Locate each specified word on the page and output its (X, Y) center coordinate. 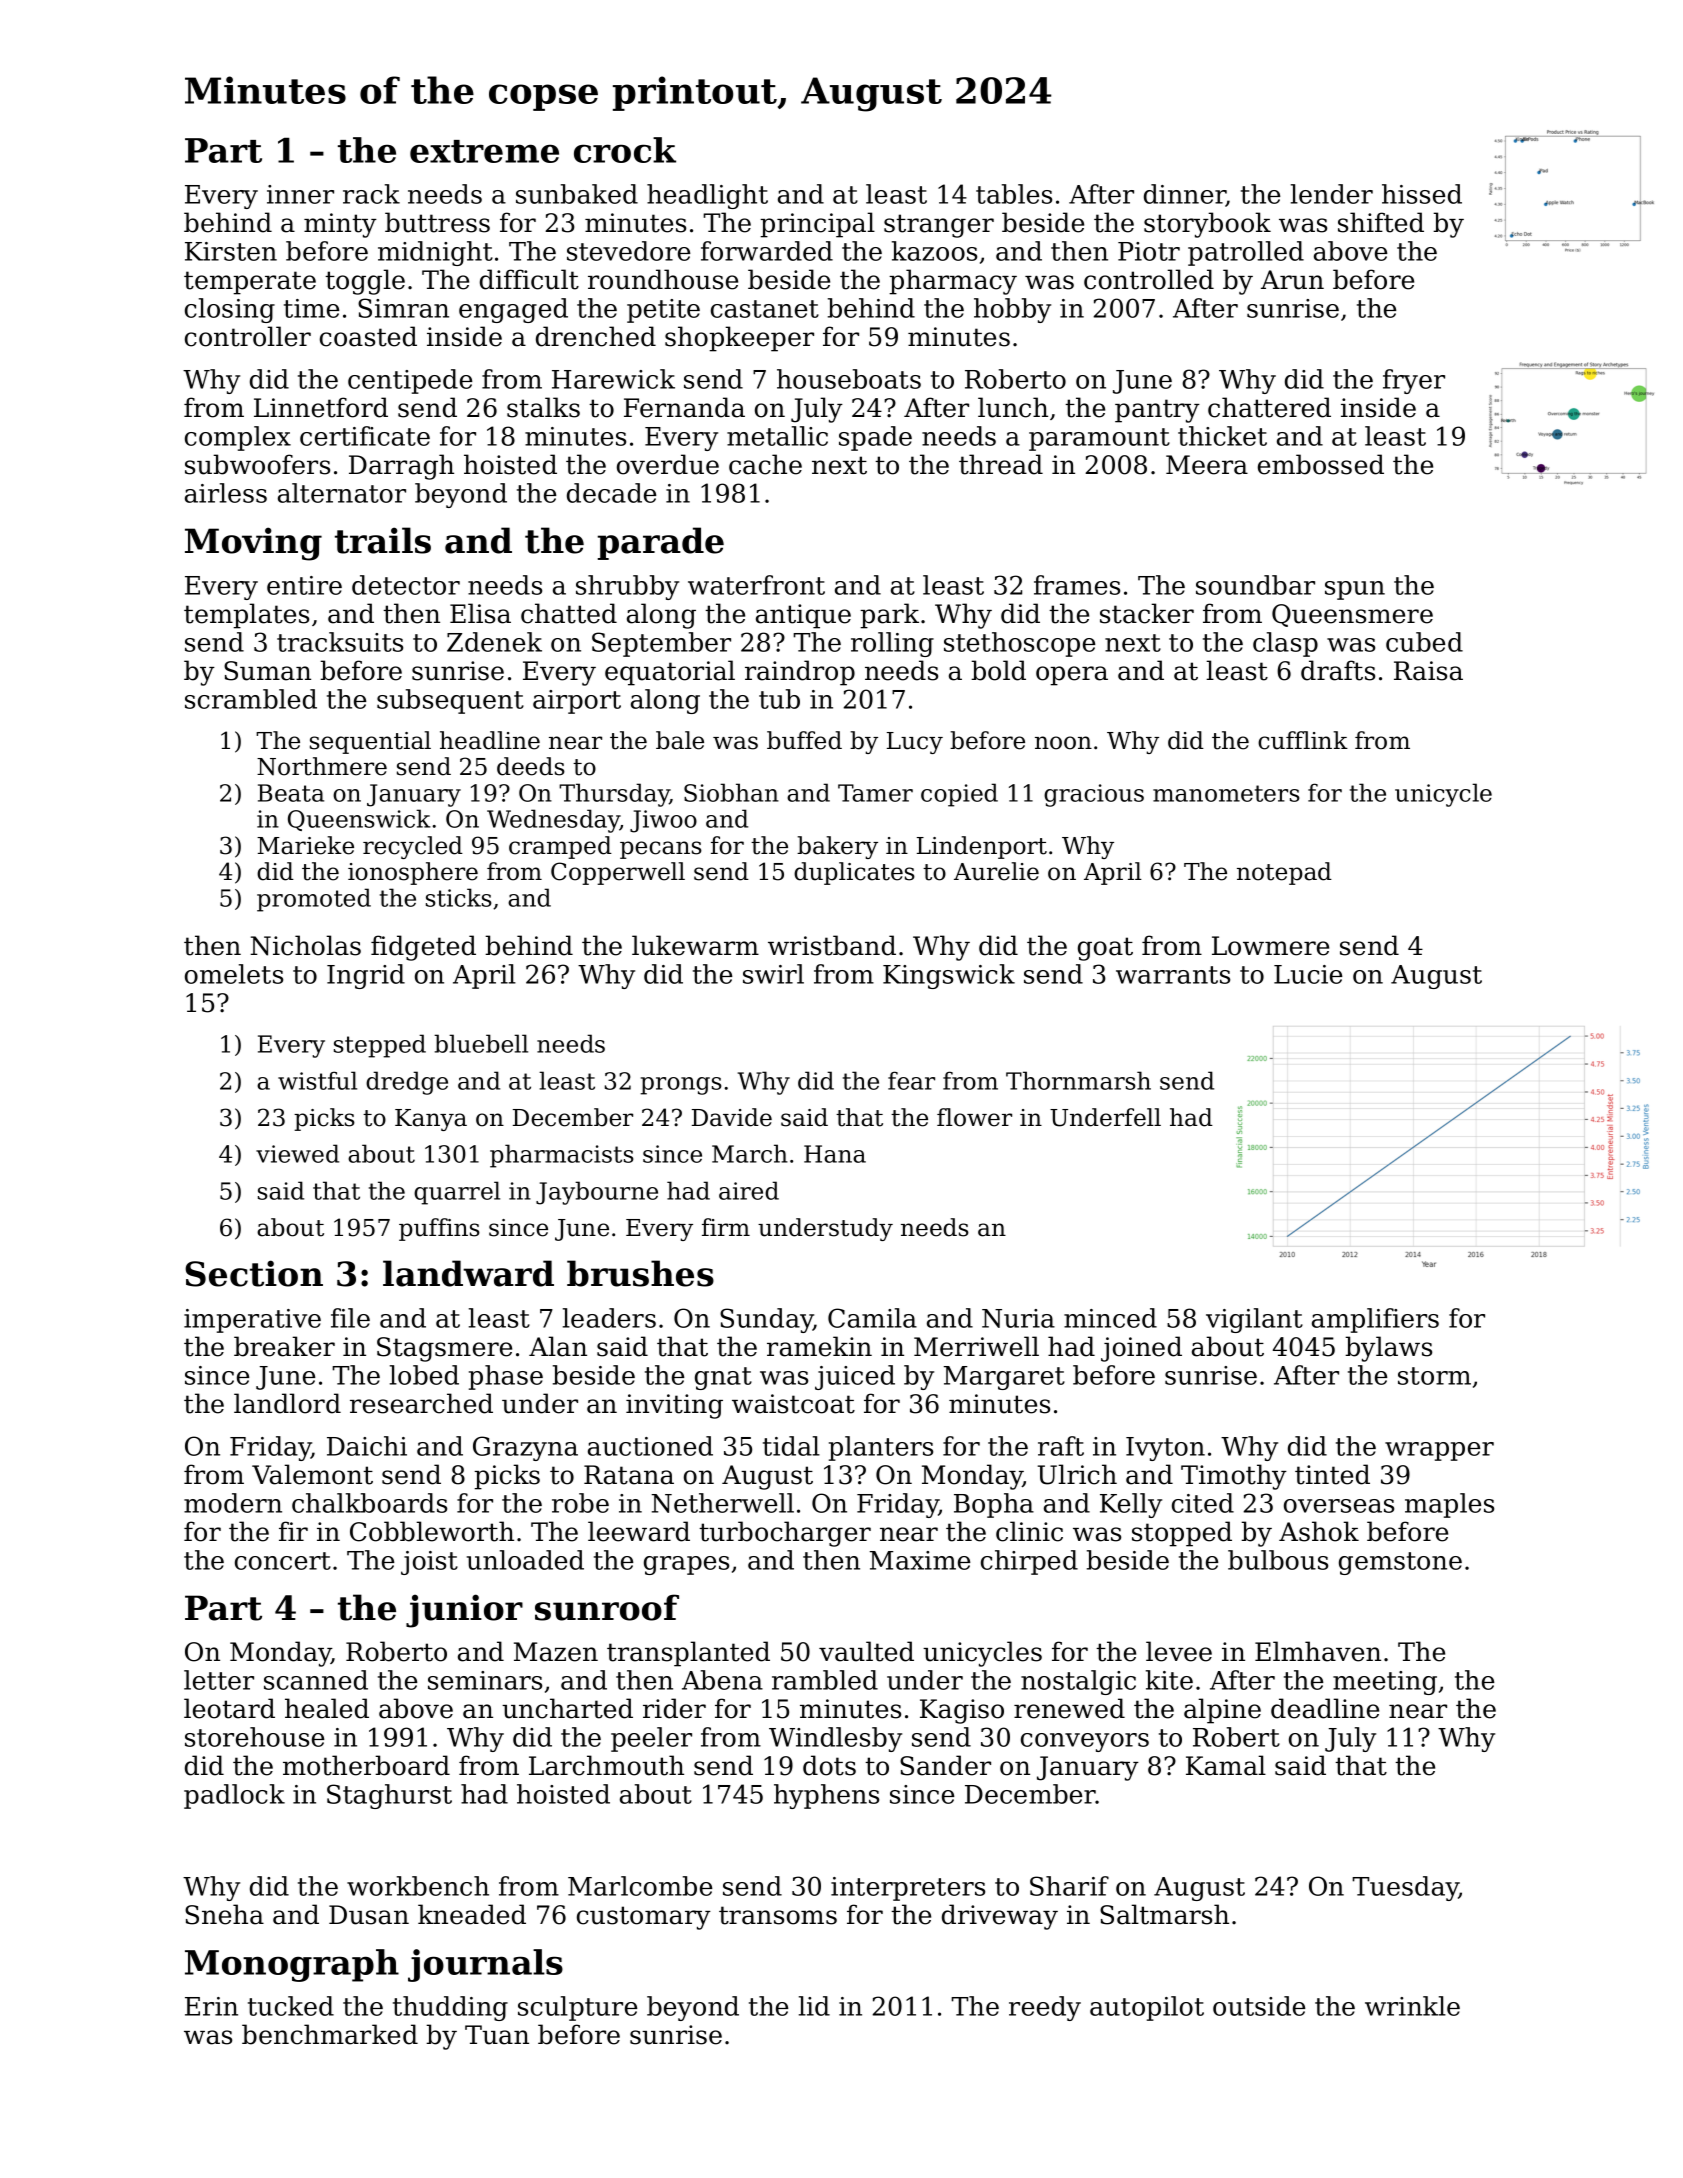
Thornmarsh (1078, 1080)
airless (226, 493)
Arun (1292, 280)
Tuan (497, 2035)
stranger (939, 226)
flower (974, 1117)
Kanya (431, 1120)
